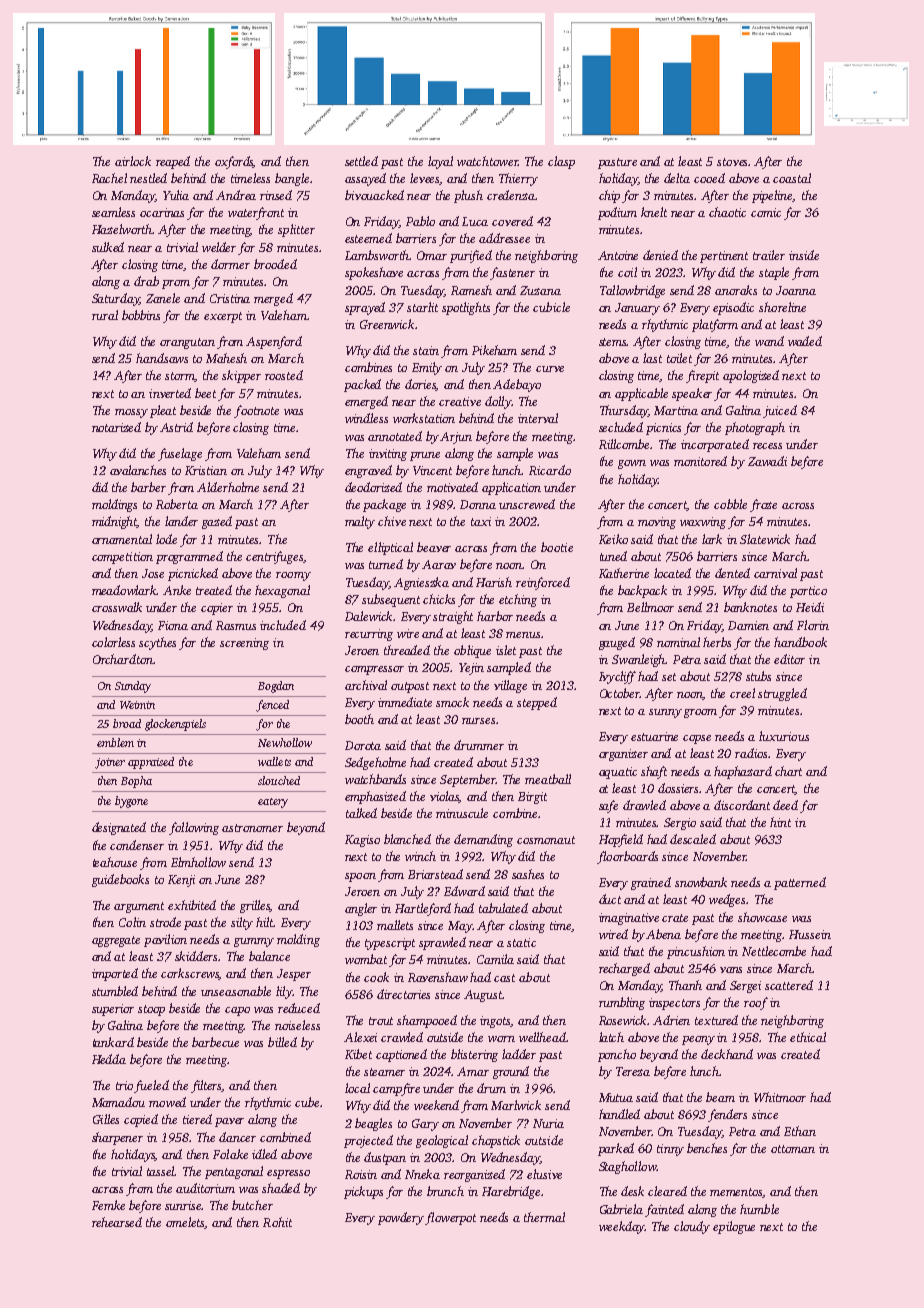 This image has height=1308, width=924. Describe the element at coordinates (197, 956) in the image. I see `skidders` at that location.
